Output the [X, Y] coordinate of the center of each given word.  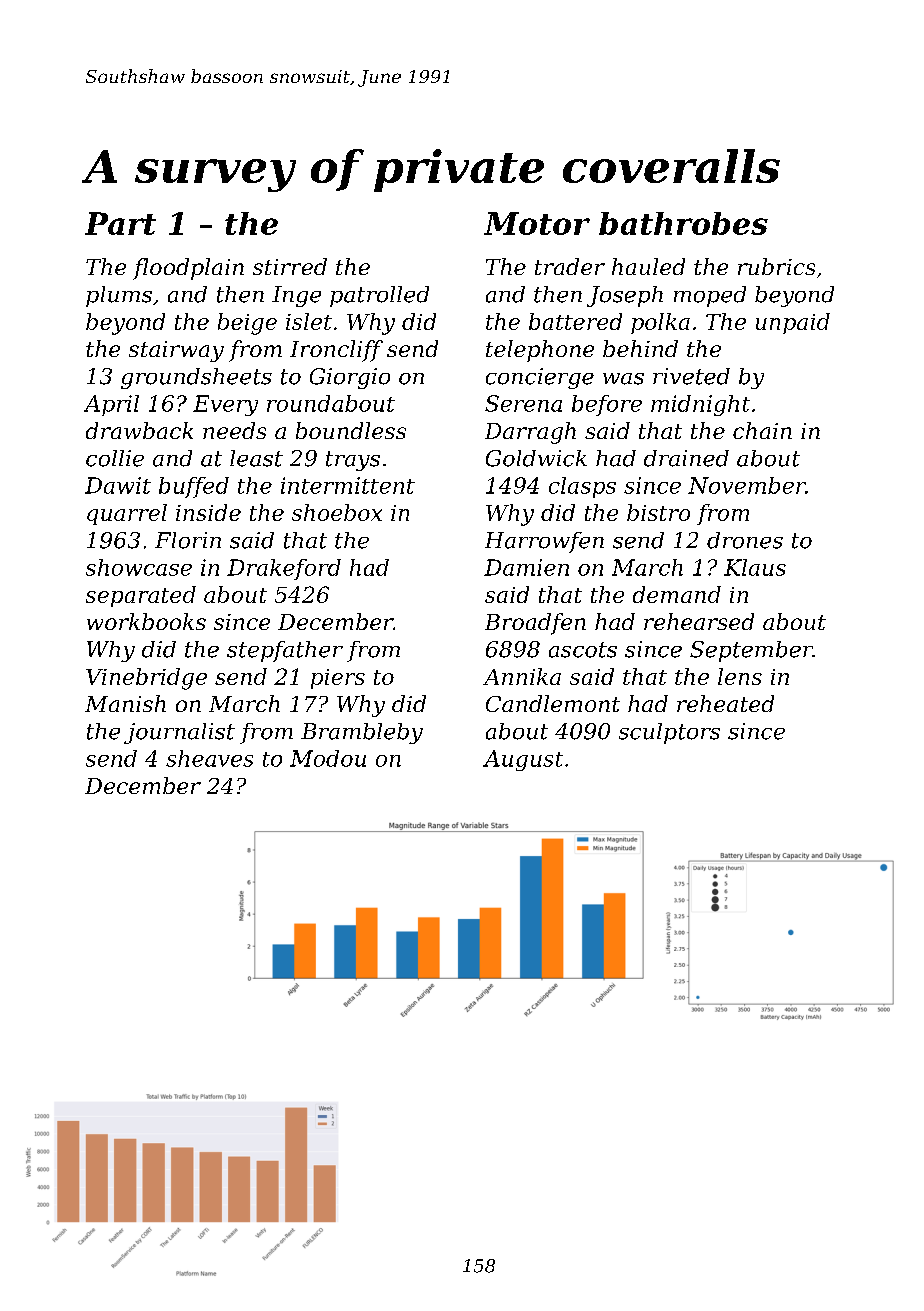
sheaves [209, 758]
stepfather [285, 651]
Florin [188, 540]
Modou [328, 758]
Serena [523, 403]
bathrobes [683, 223]
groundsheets [196, 378]
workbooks [146, 621]
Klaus [755, 567]
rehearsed [699, 621]
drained [686, 458]
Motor [537, 223]
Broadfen [535, 624]
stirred [290, 266]
